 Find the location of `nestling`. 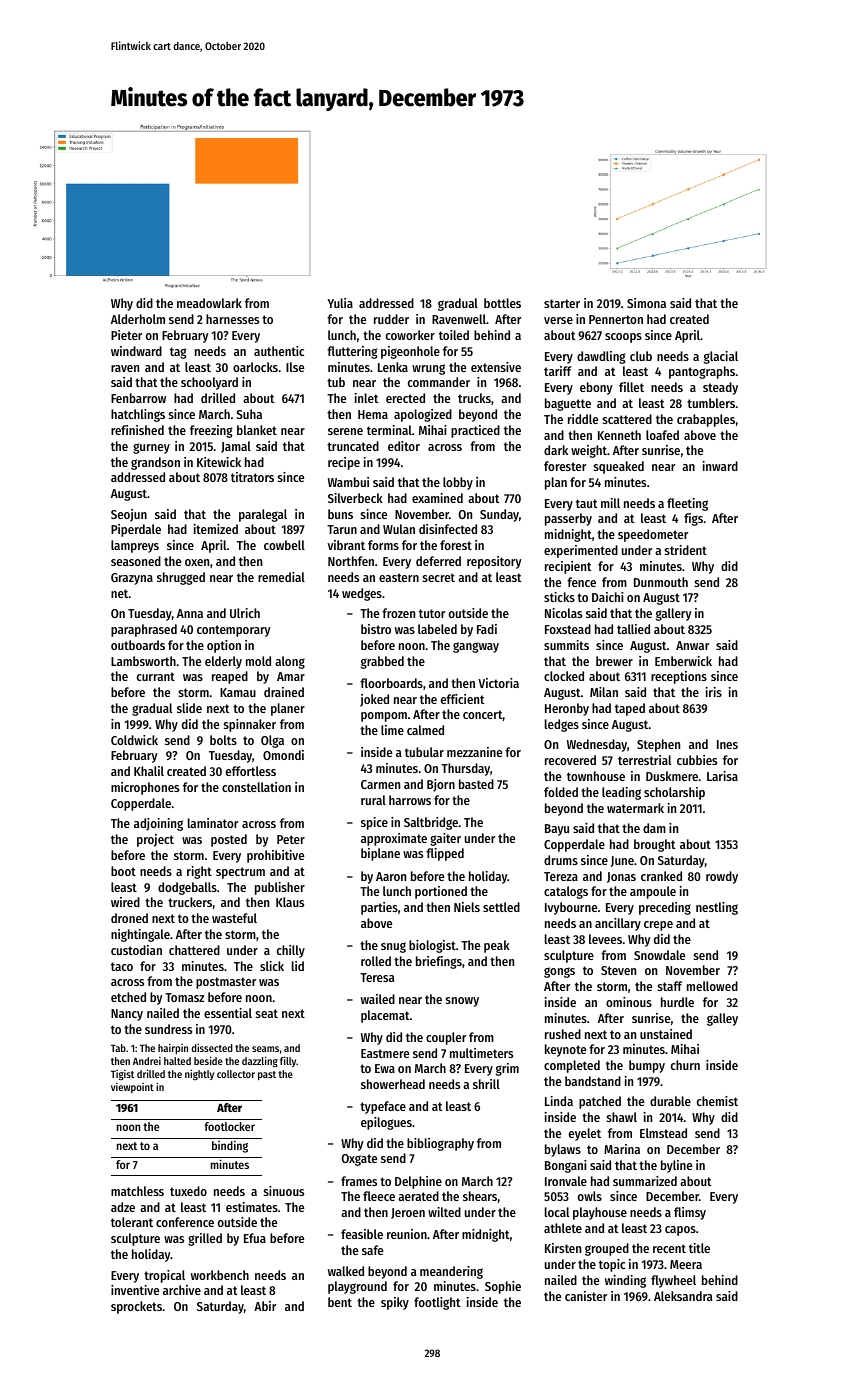

nestling is located at coordinates (717, 908).
